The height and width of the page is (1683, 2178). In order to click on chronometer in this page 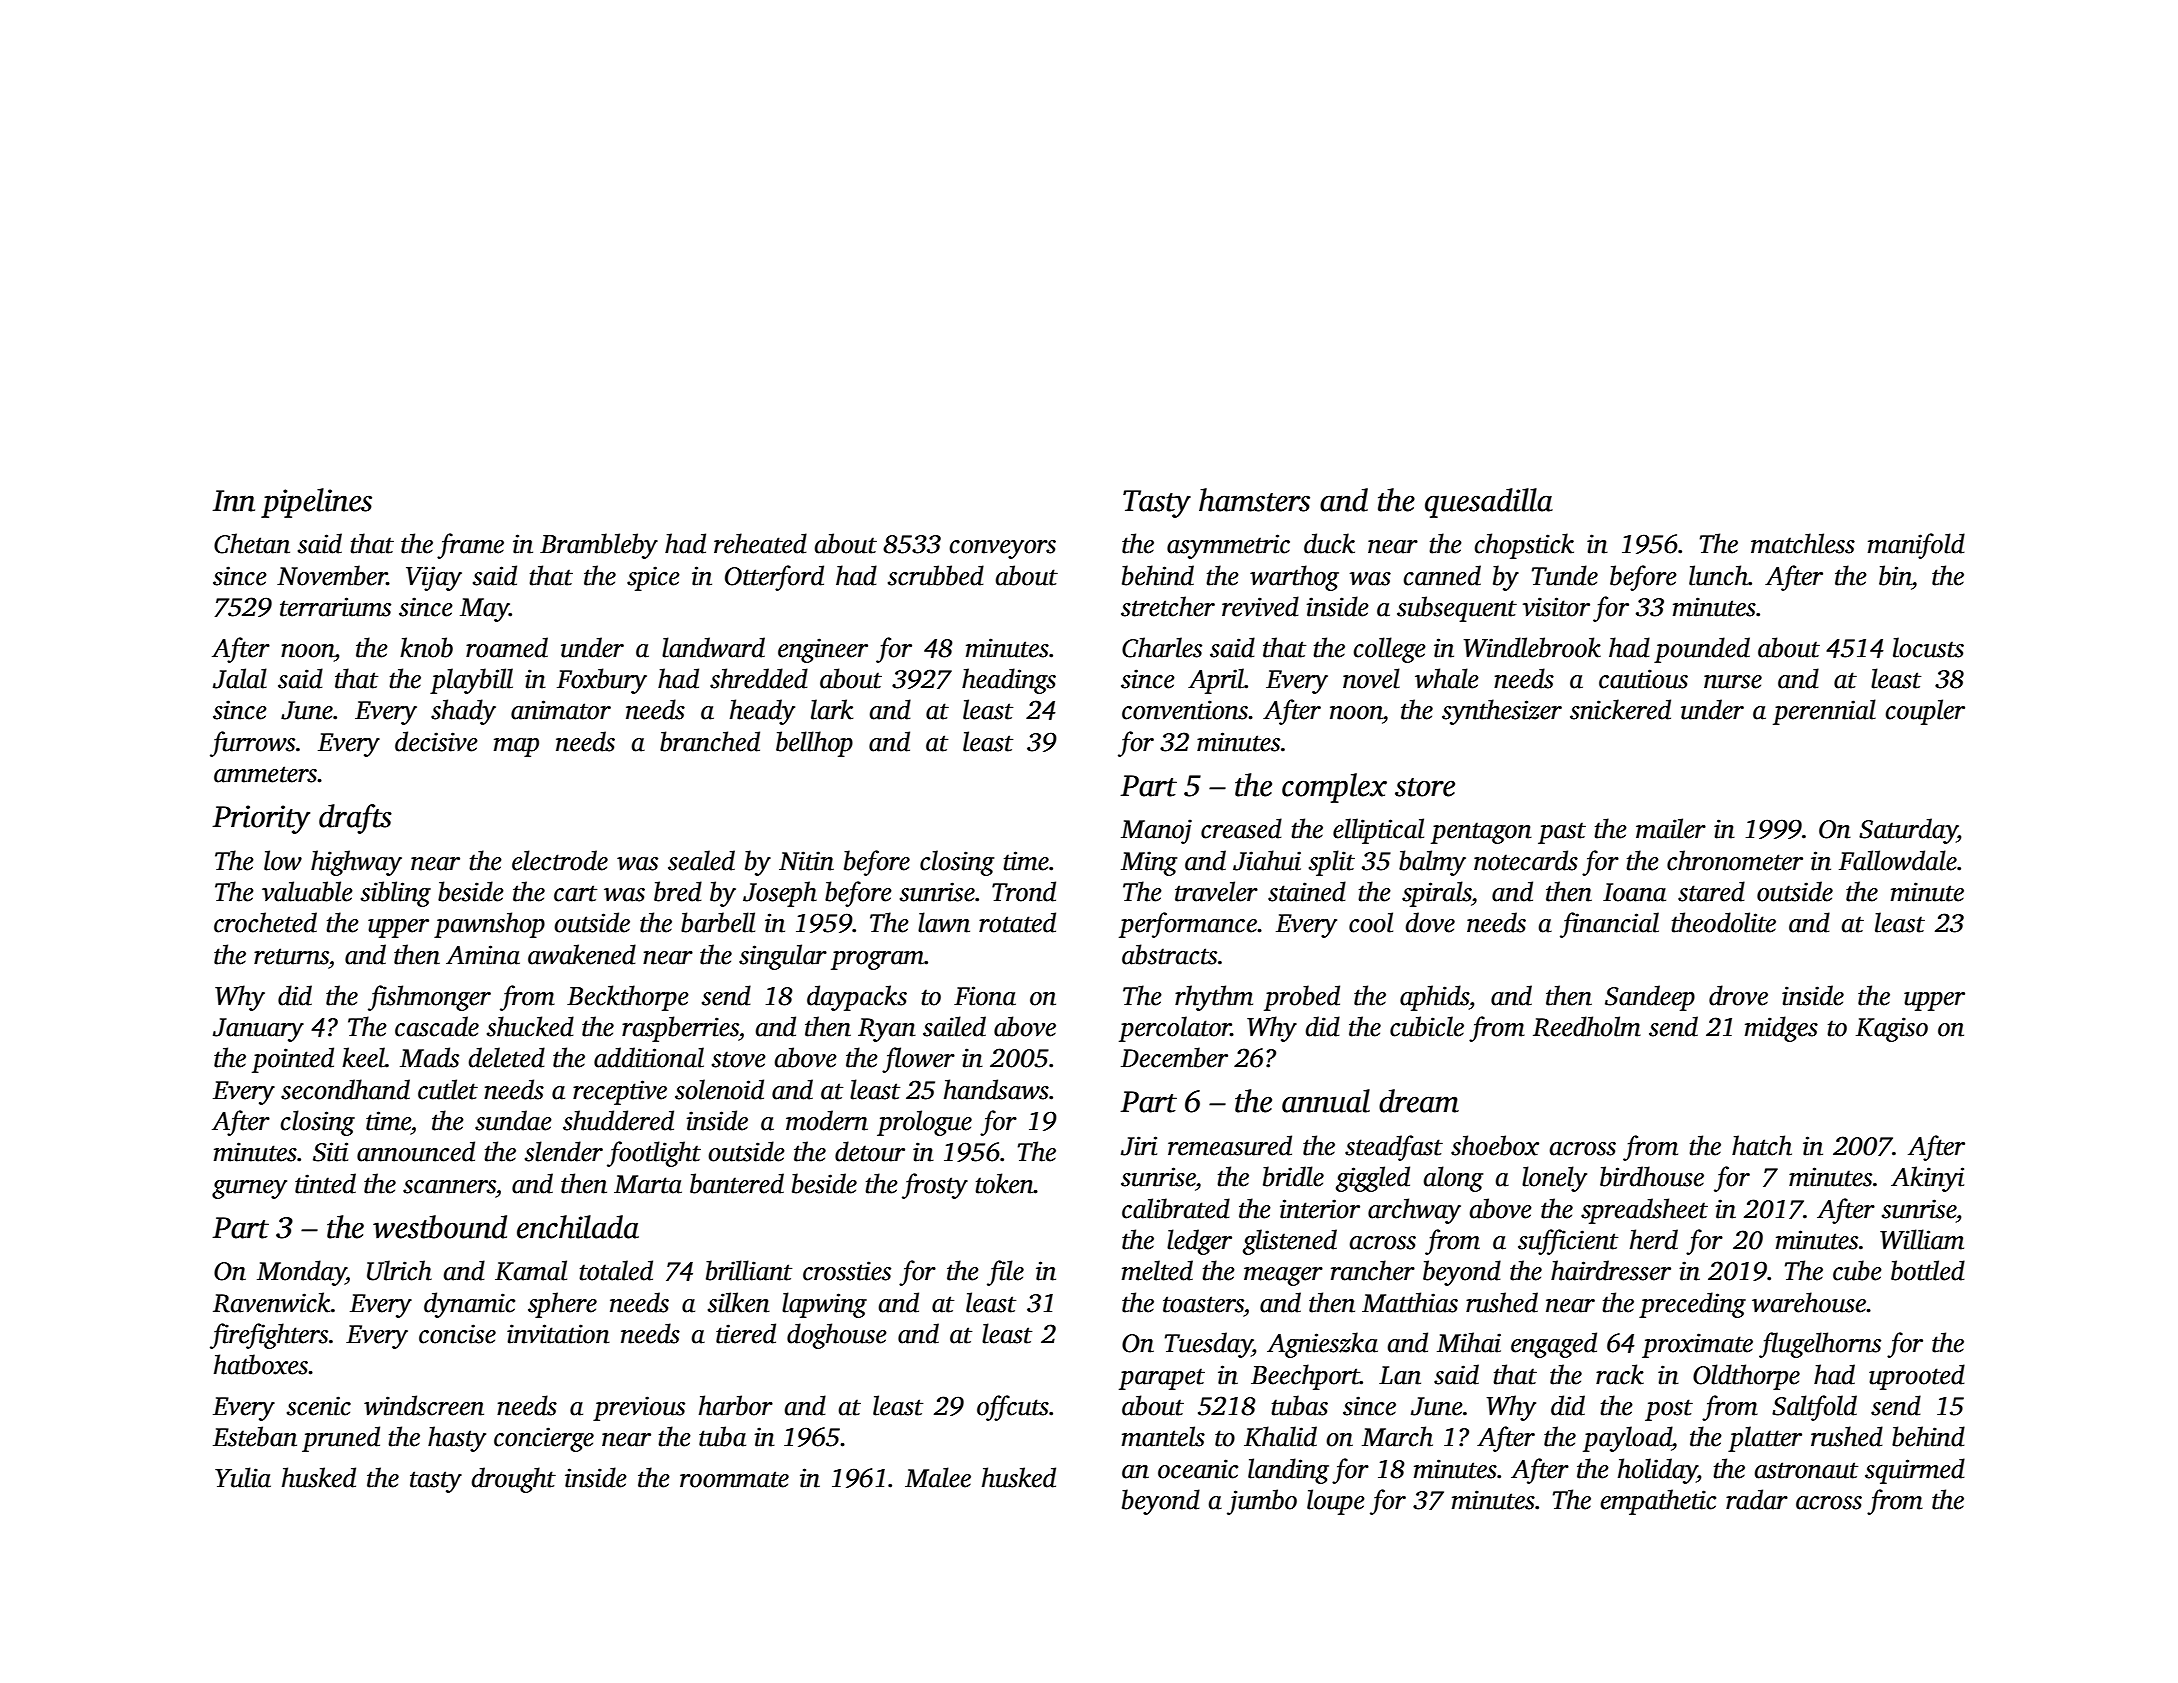, I will do `click(1735, 860)`.
